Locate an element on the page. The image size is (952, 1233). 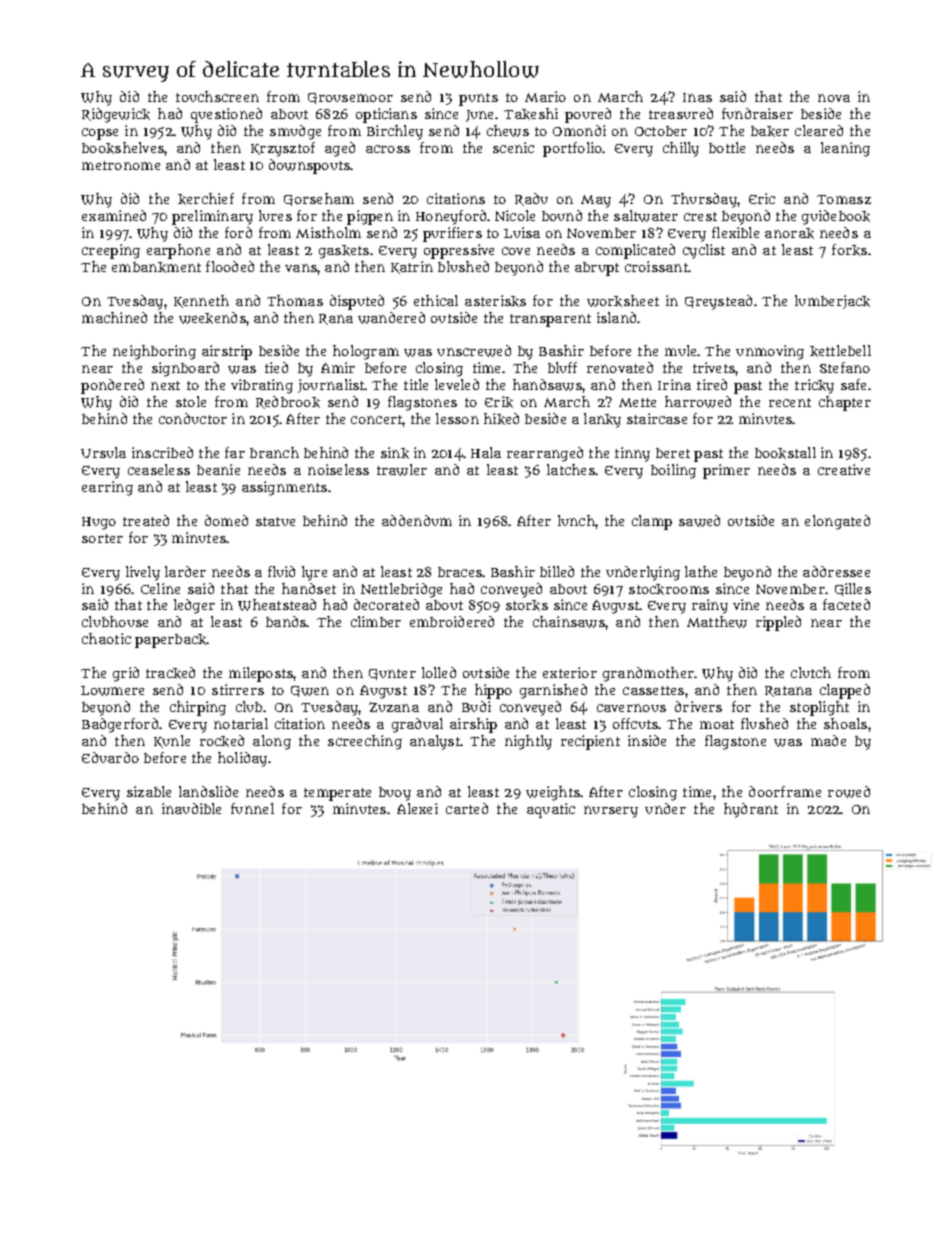
airship is located at coordinates (473, 725).
